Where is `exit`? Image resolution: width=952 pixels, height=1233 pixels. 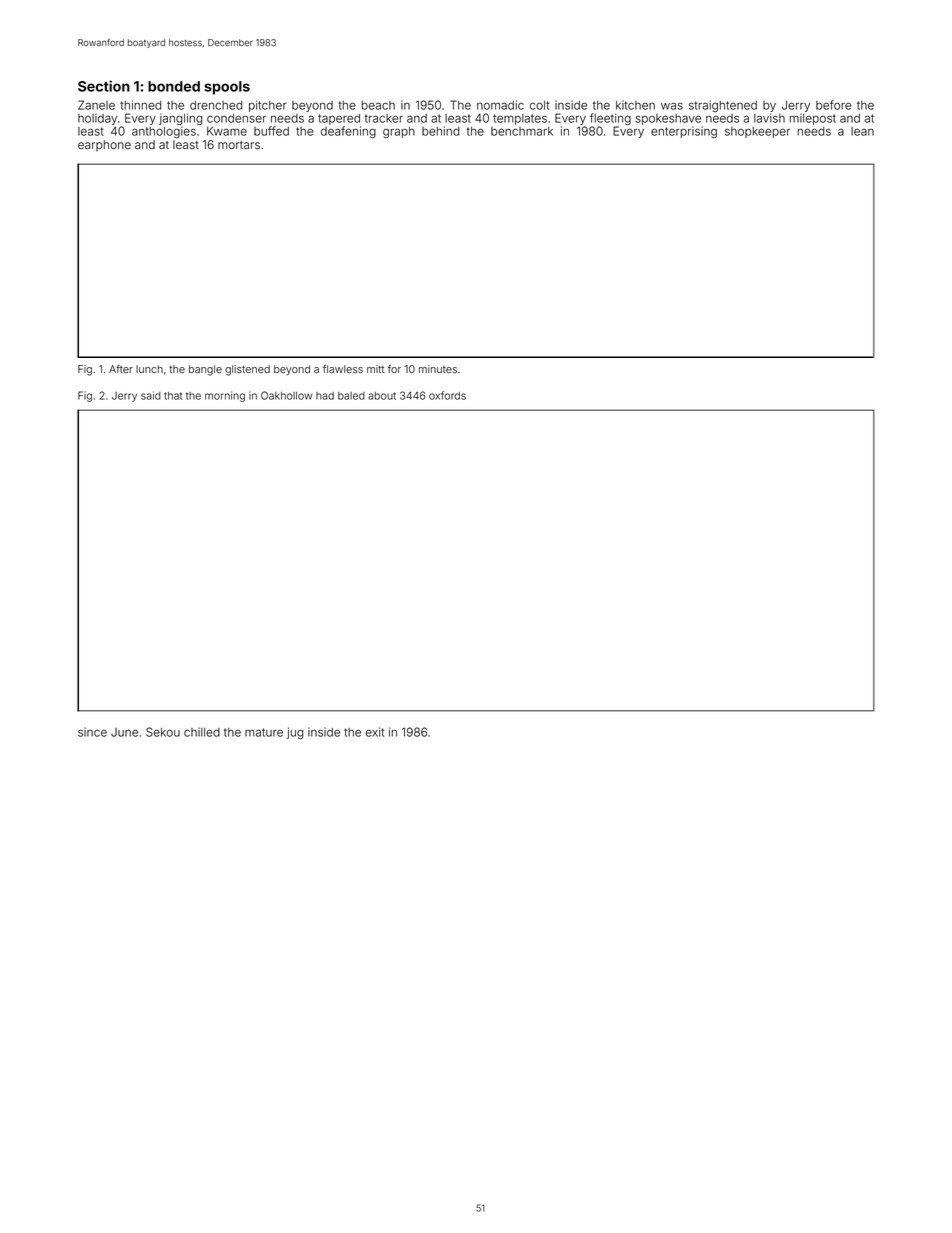
exit is located at coordinates (374, 732).
